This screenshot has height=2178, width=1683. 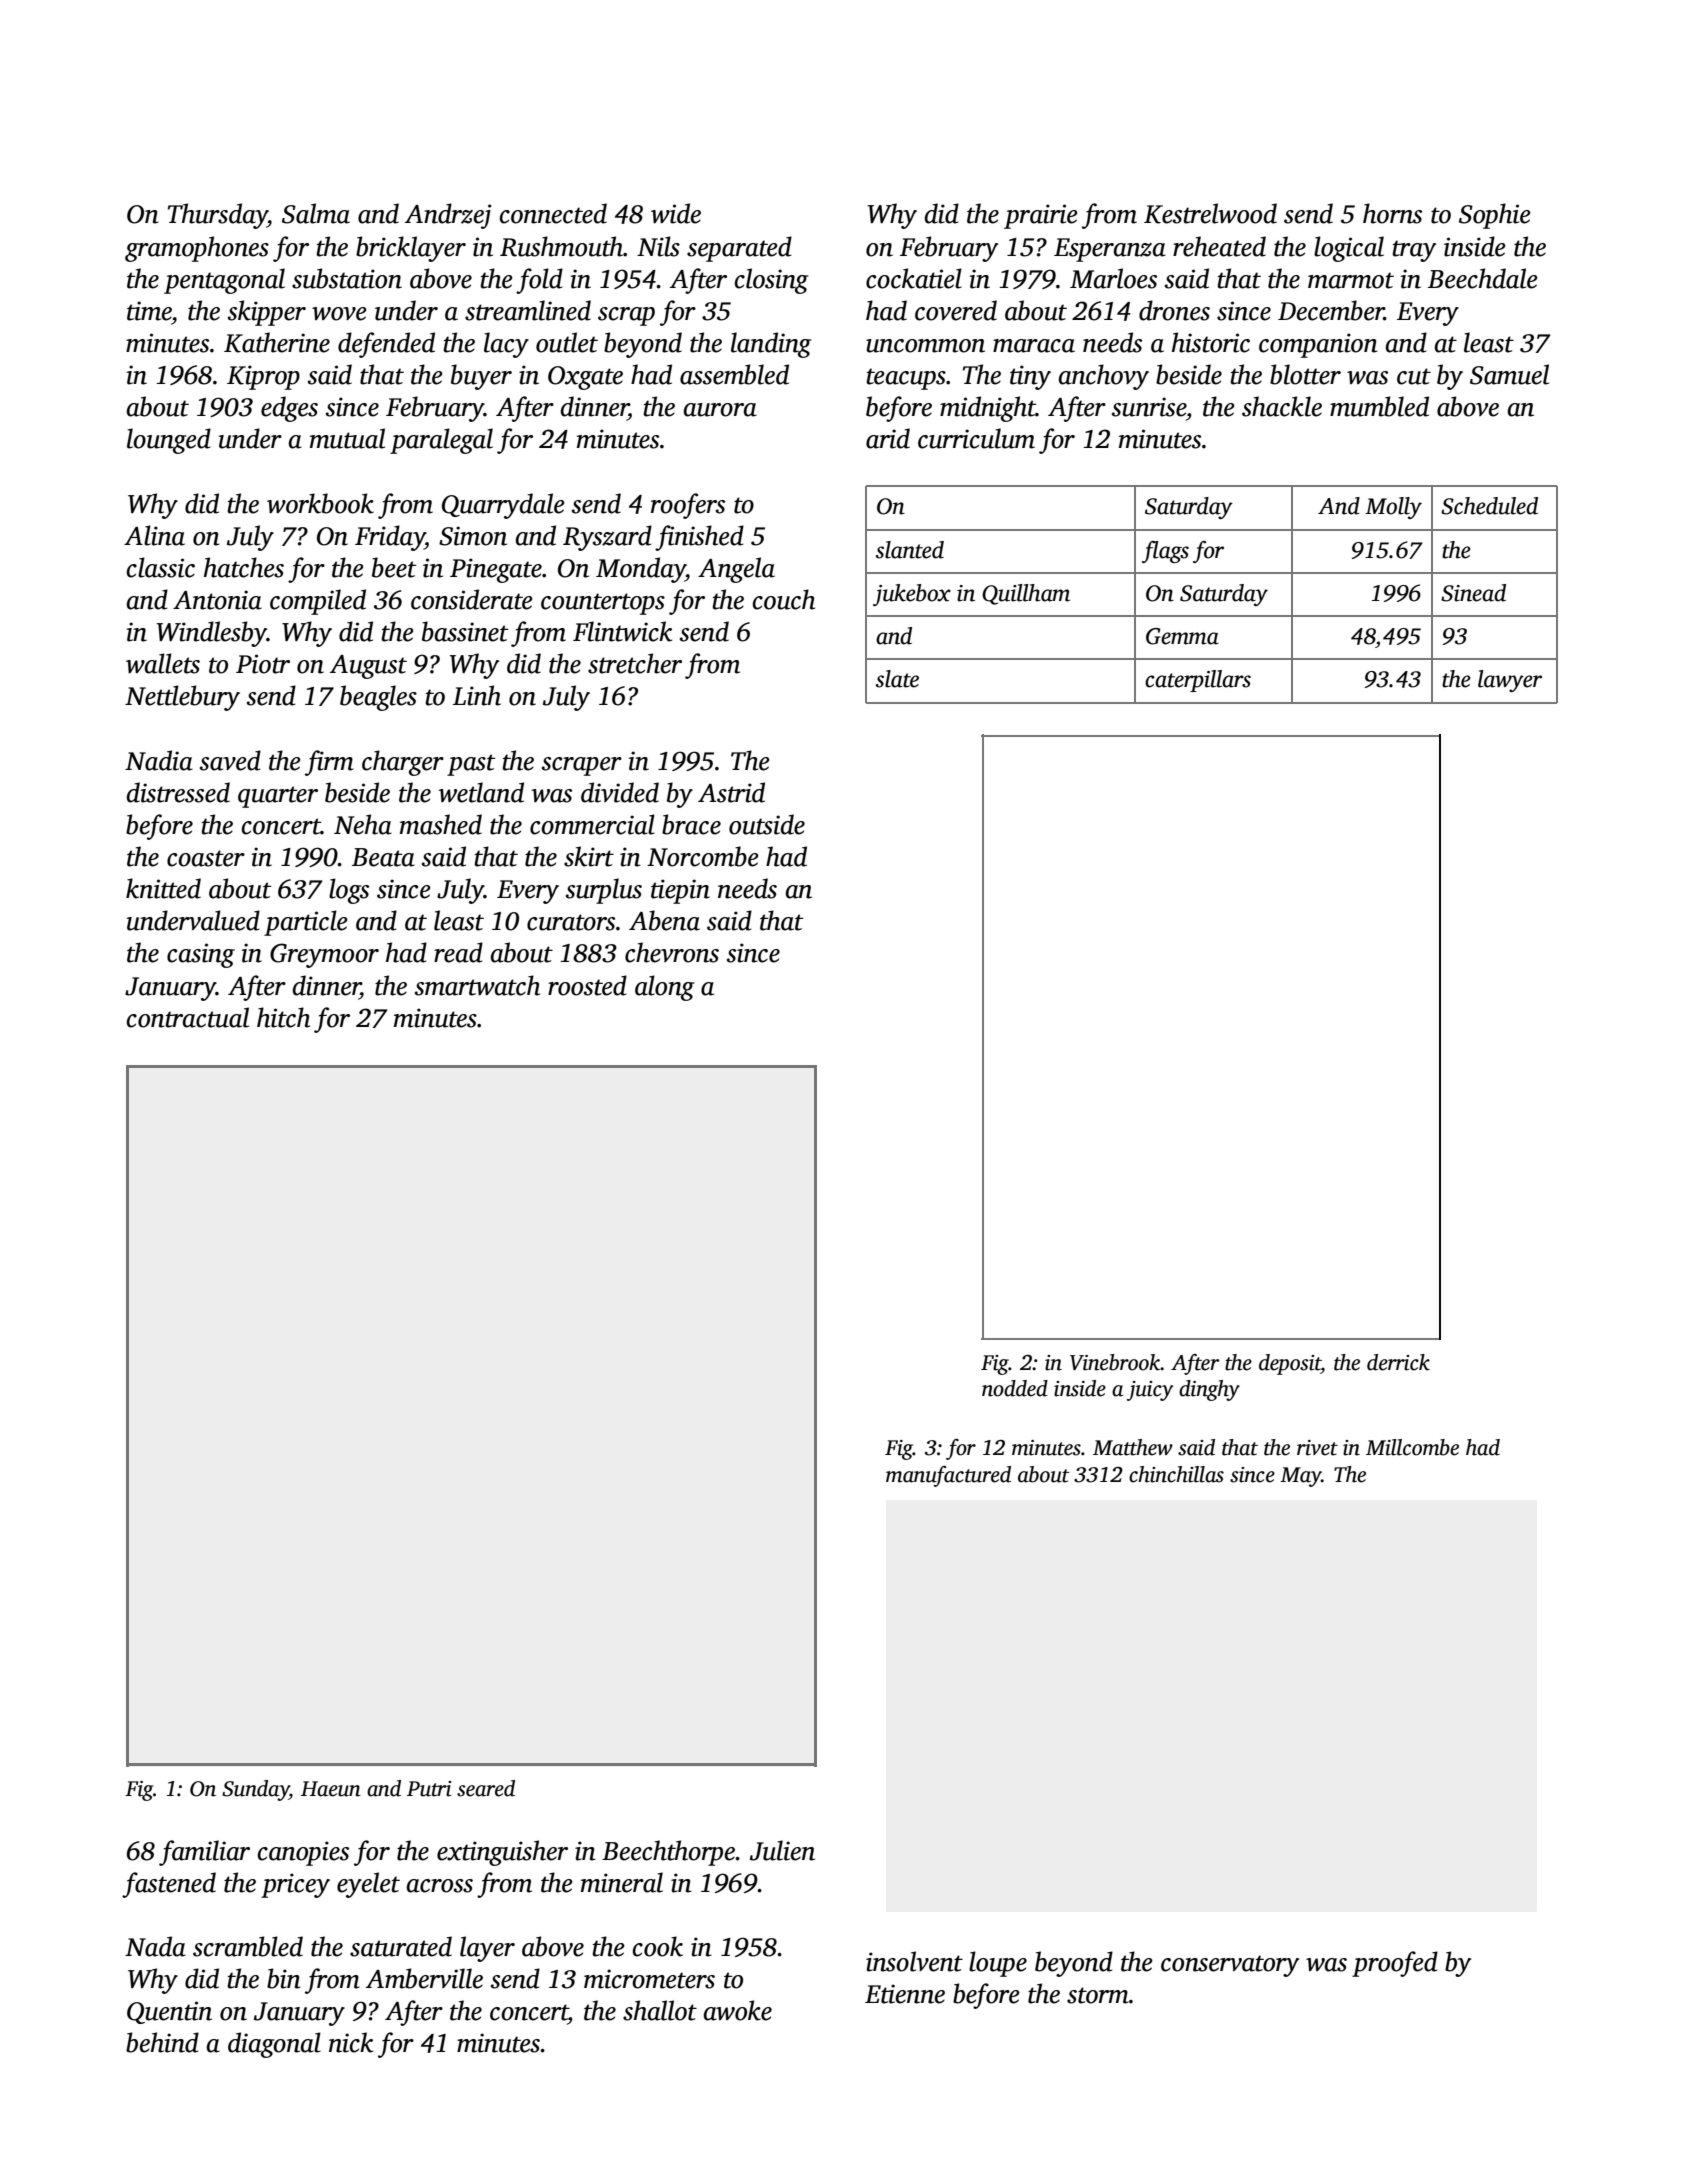 What do you see at coordinates (1198, 681) in the screenshot?
I see `caterpillars` at bounding box center [1198, 681].
